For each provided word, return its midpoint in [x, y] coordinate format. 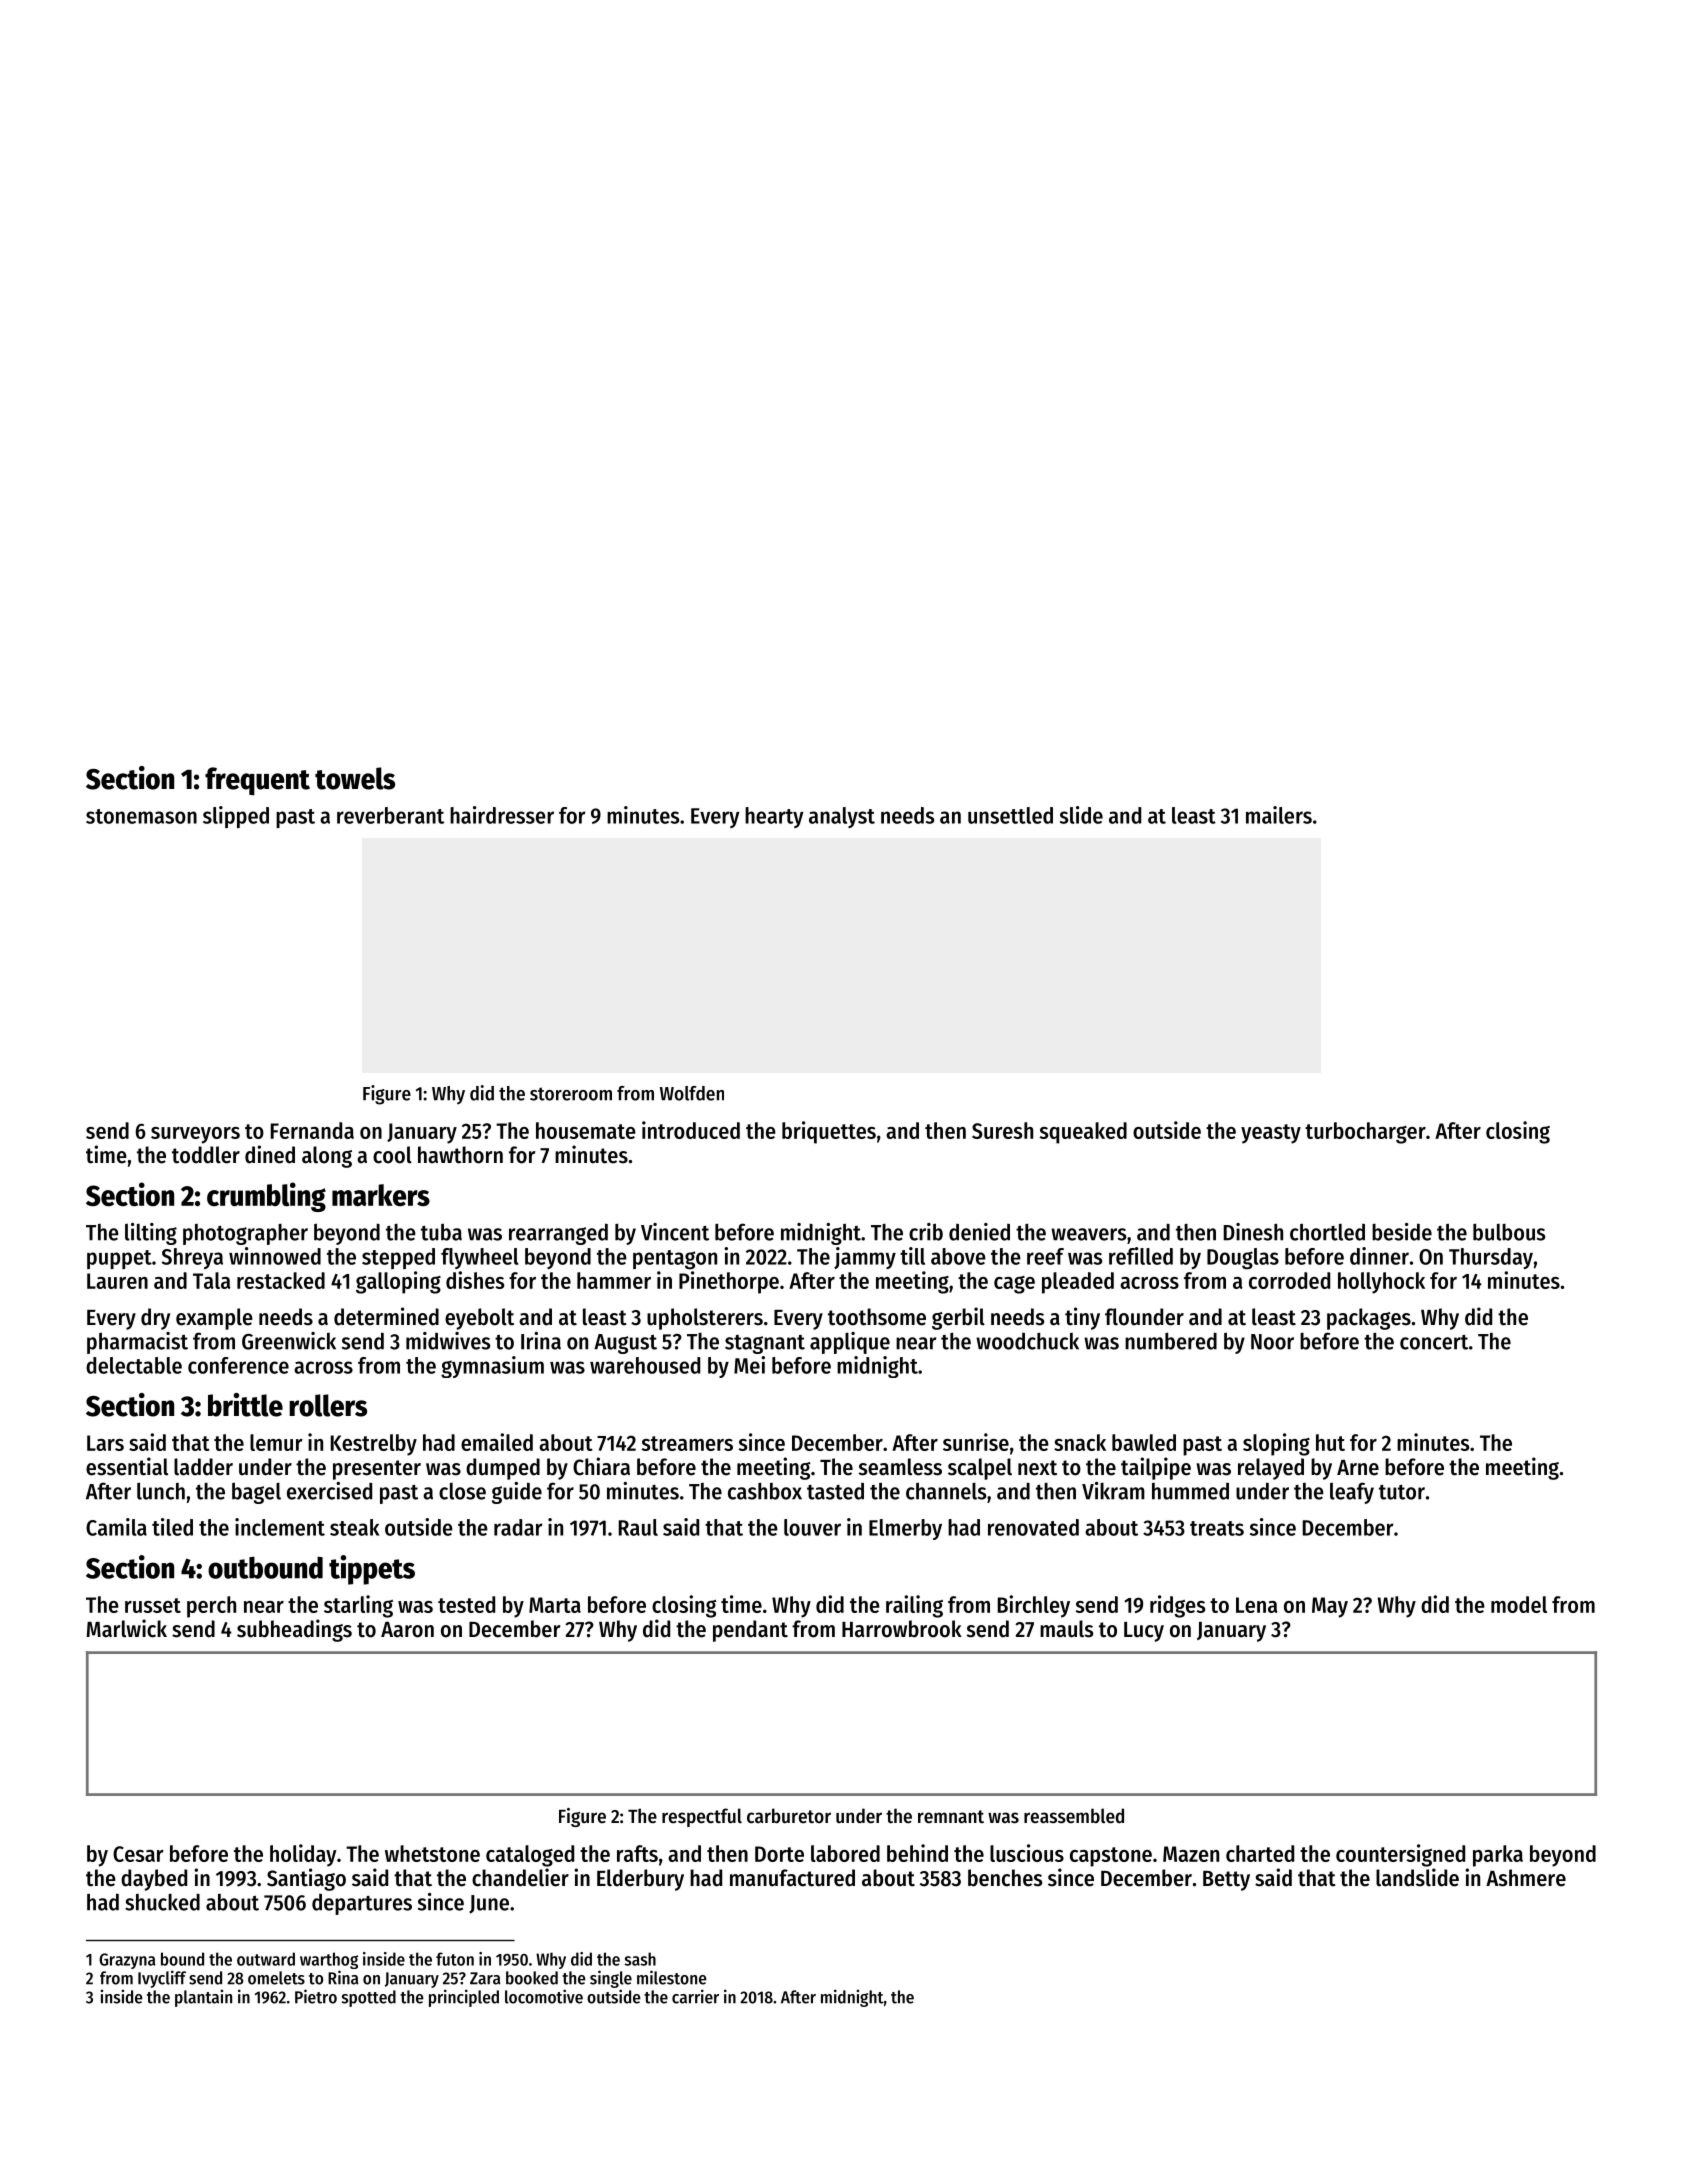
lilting [151, 1234]
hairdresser [502, 815]
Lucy [1144, 1632]
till [912, 1256]
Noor [1272, 1342]
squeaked [1083, 1133]
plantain [203, 1998]
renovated [1033, 1527]
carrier [695, 1996]
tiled [172, 1527]
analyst [842, 817]
